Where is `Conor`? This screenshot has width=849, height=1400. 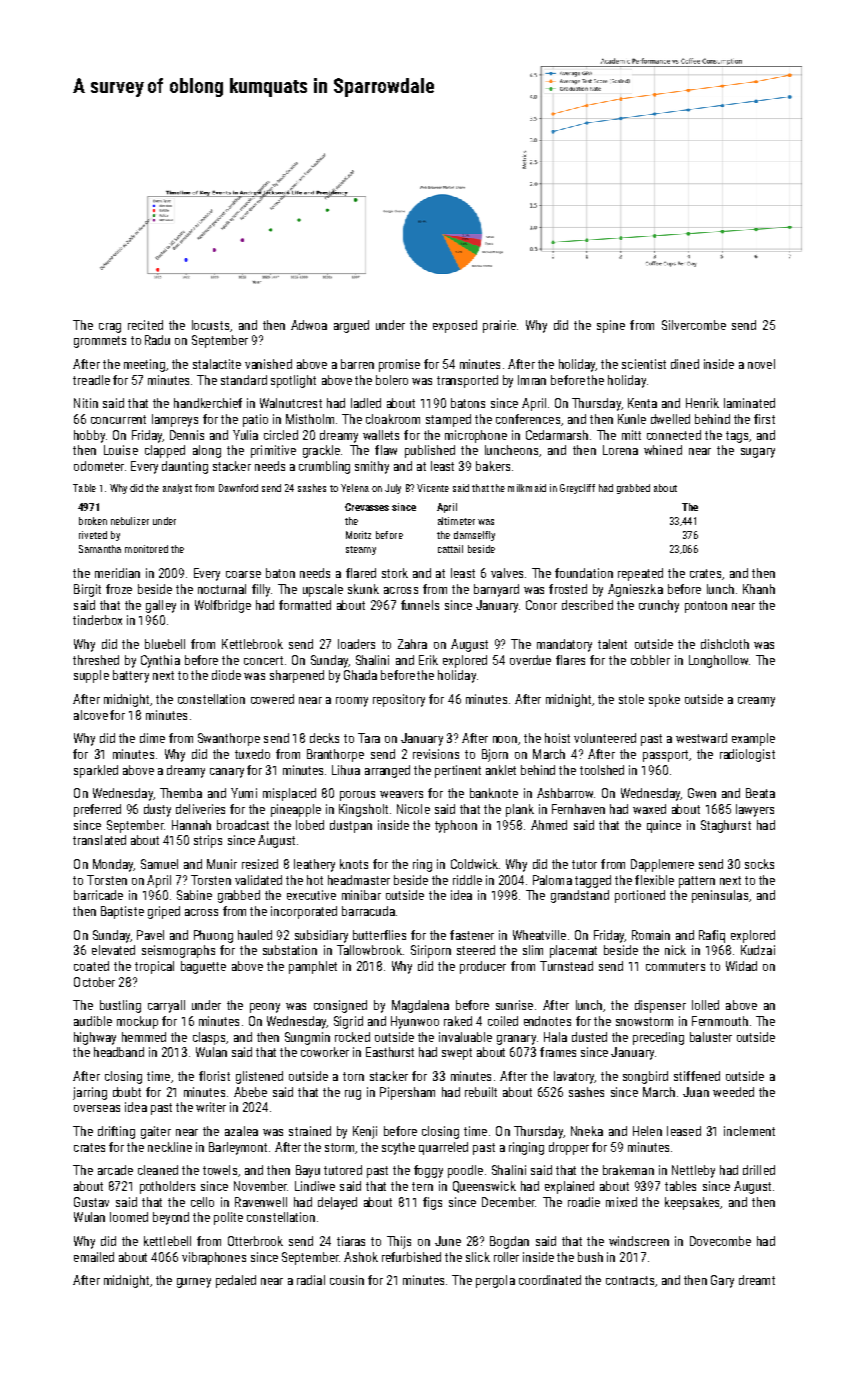 Conor is located at coordinates (541, 605).
